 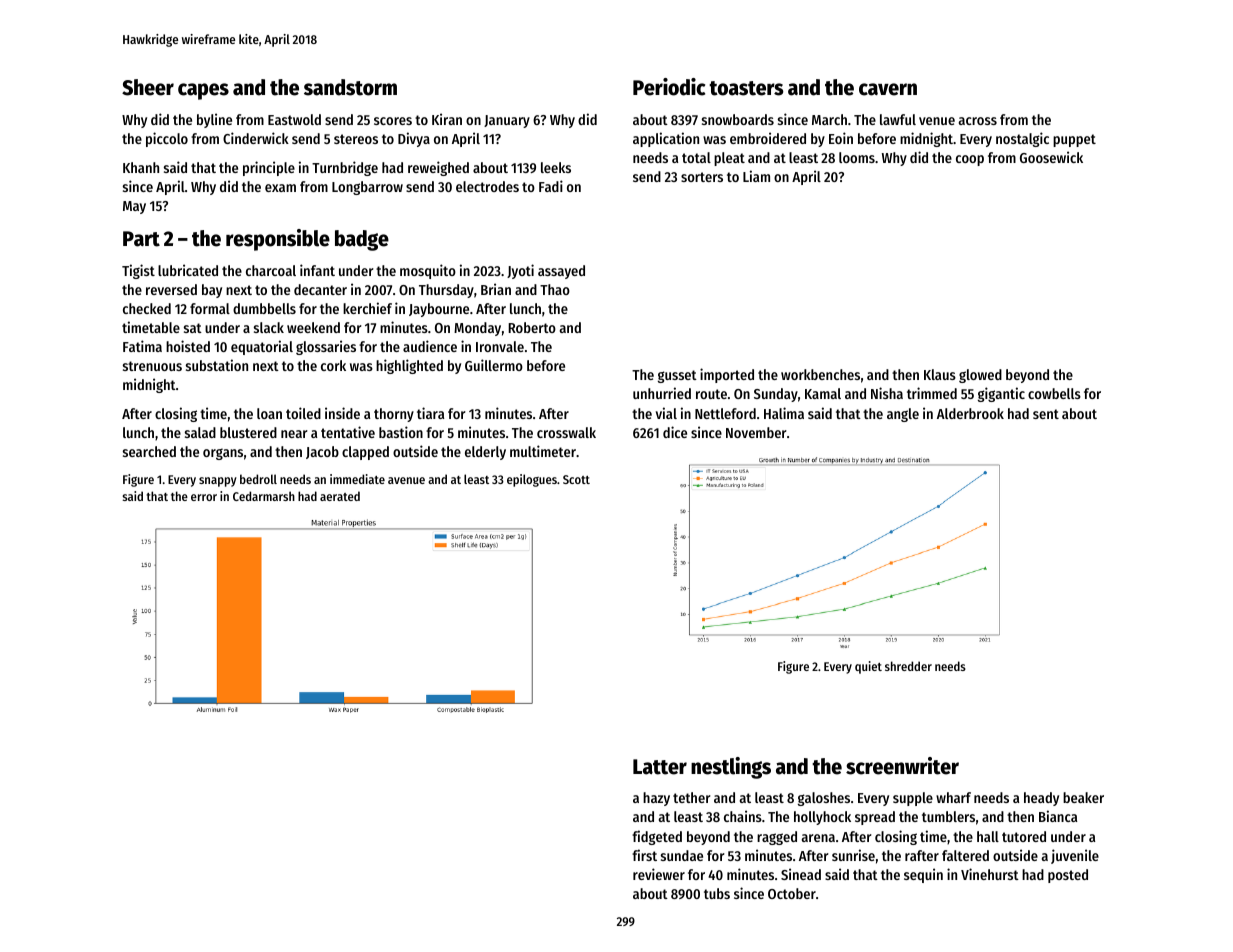 What do you see at coordinates (1046, 414) in the screenshot?
I see `sent` at bounding box center [1046, 414].
